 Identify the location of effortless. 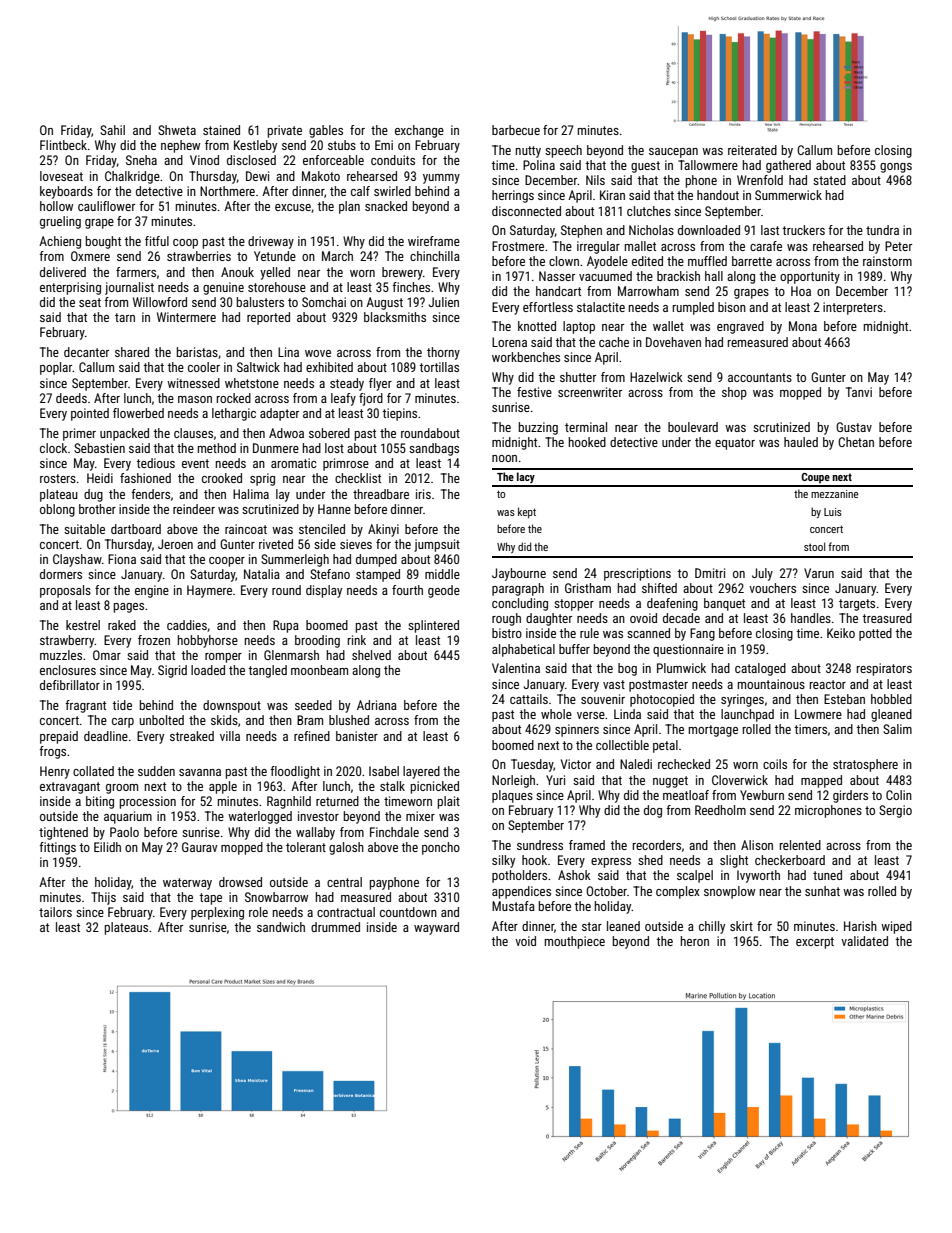
(548, 307).
